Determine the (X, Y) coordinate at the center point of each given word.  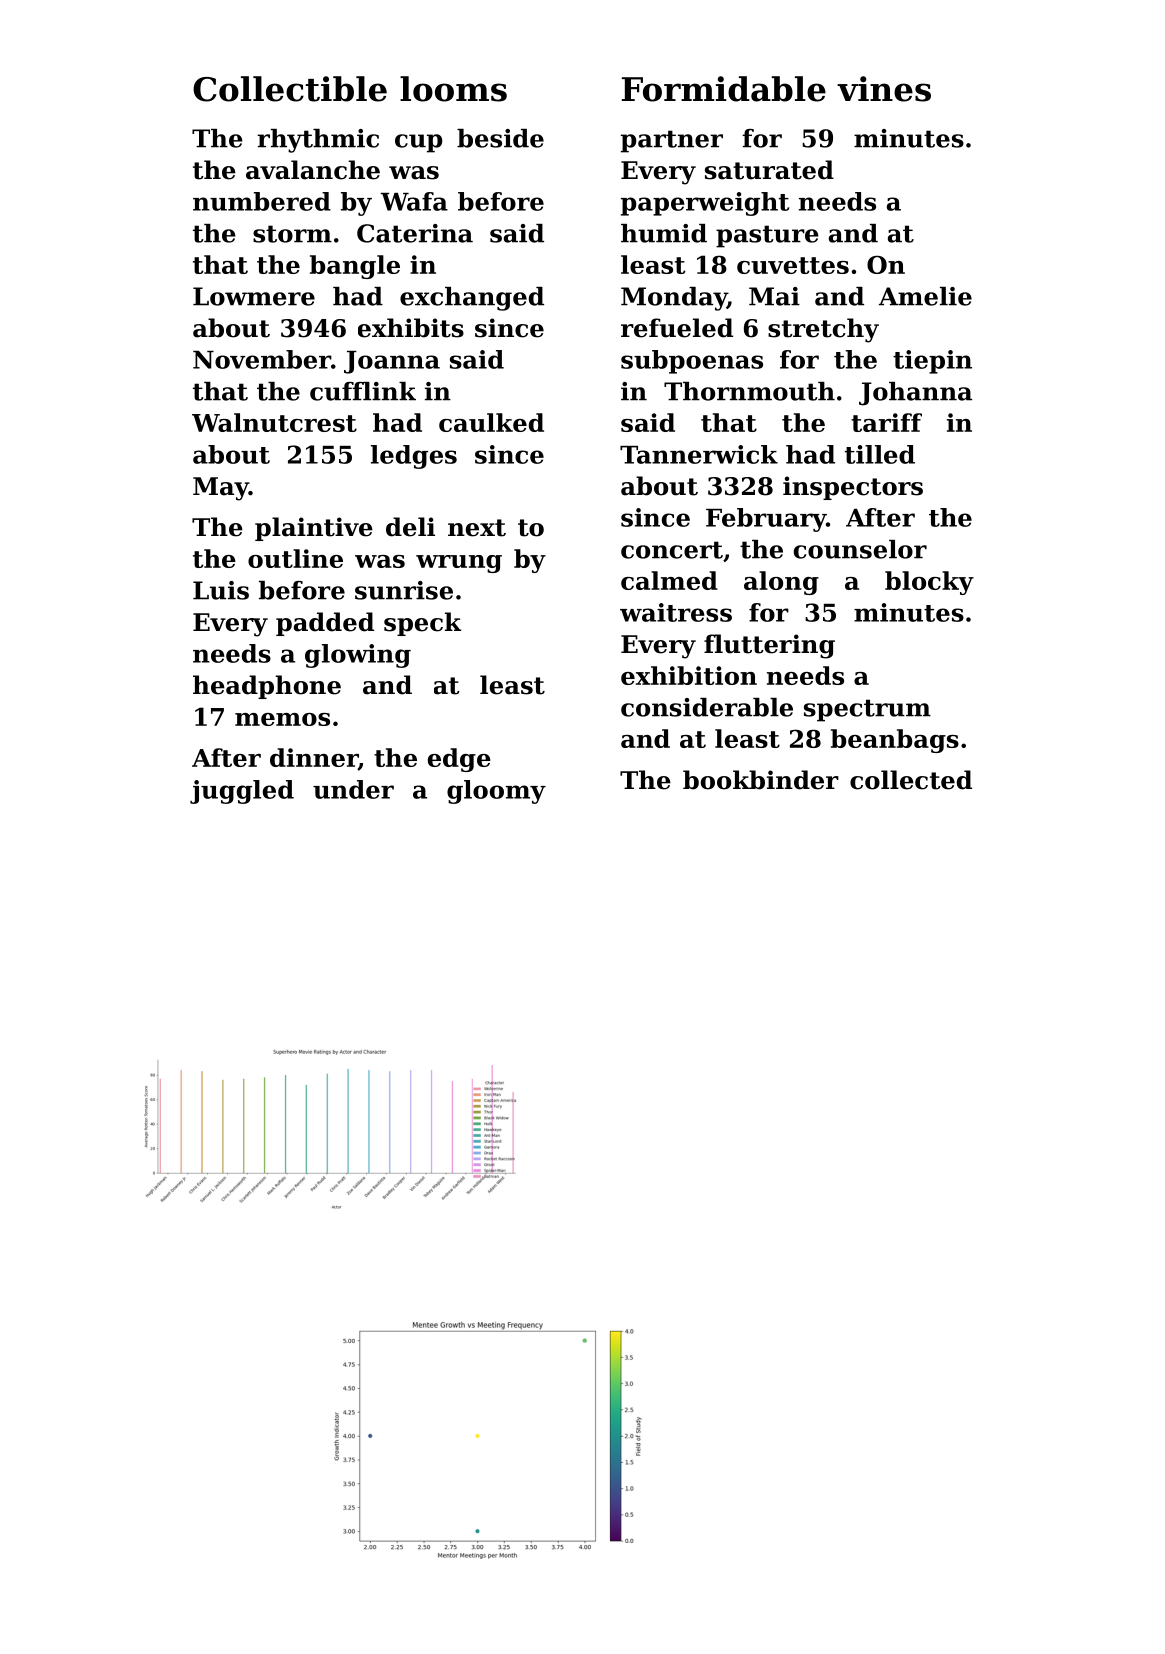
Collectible (290, 89)
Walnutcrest (274, 422)
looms (453, 89)
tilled (880, 454)
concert (672, 550)
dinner (314, 759)
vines (884, 89)
